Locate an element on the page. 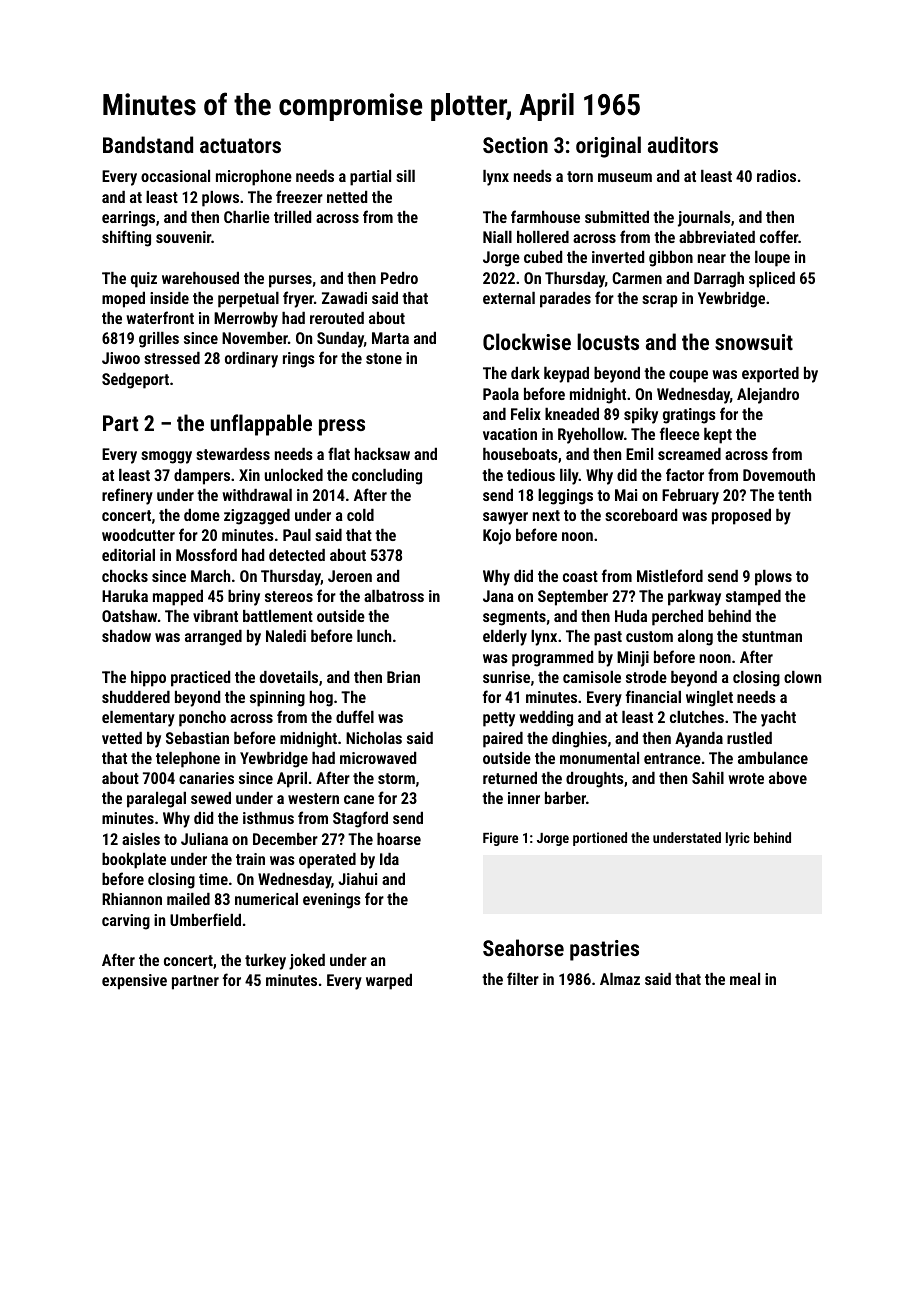 The width and height of the image is (924, 1308). inverted is located at coordinates (618, 257).
